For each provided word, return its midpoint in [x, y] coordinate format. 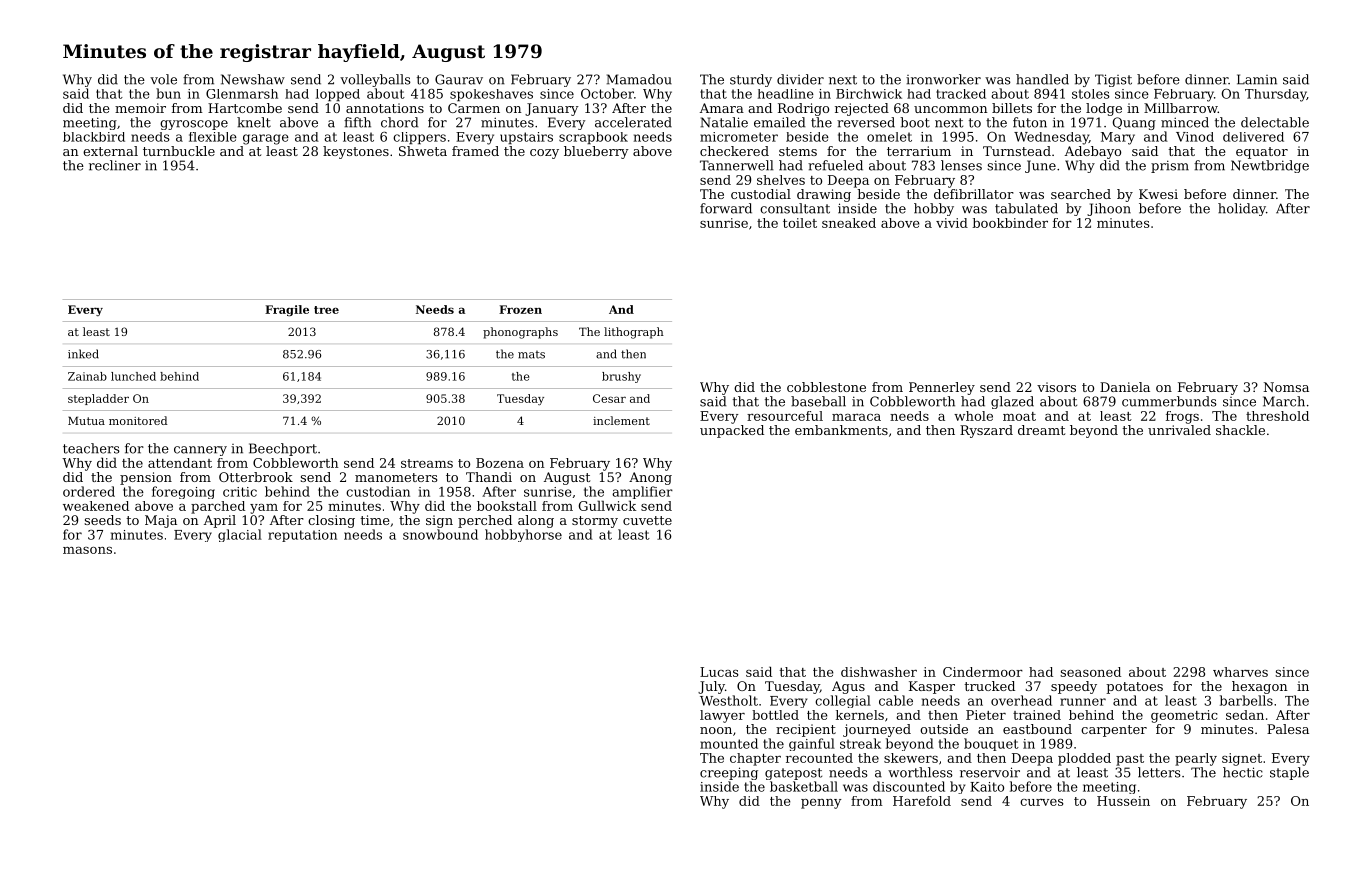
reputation [302, 536]
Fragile [287, 310]
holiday [1242, 209]
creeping [729, 773]
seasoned [1090, 672]
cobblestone [826, 387]
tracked [961, 94]
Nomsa [1286, 387]
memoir [140, 108]
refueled [835, 165]
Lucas [719, 672]
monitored [138, 420]
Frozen [520, 309]
